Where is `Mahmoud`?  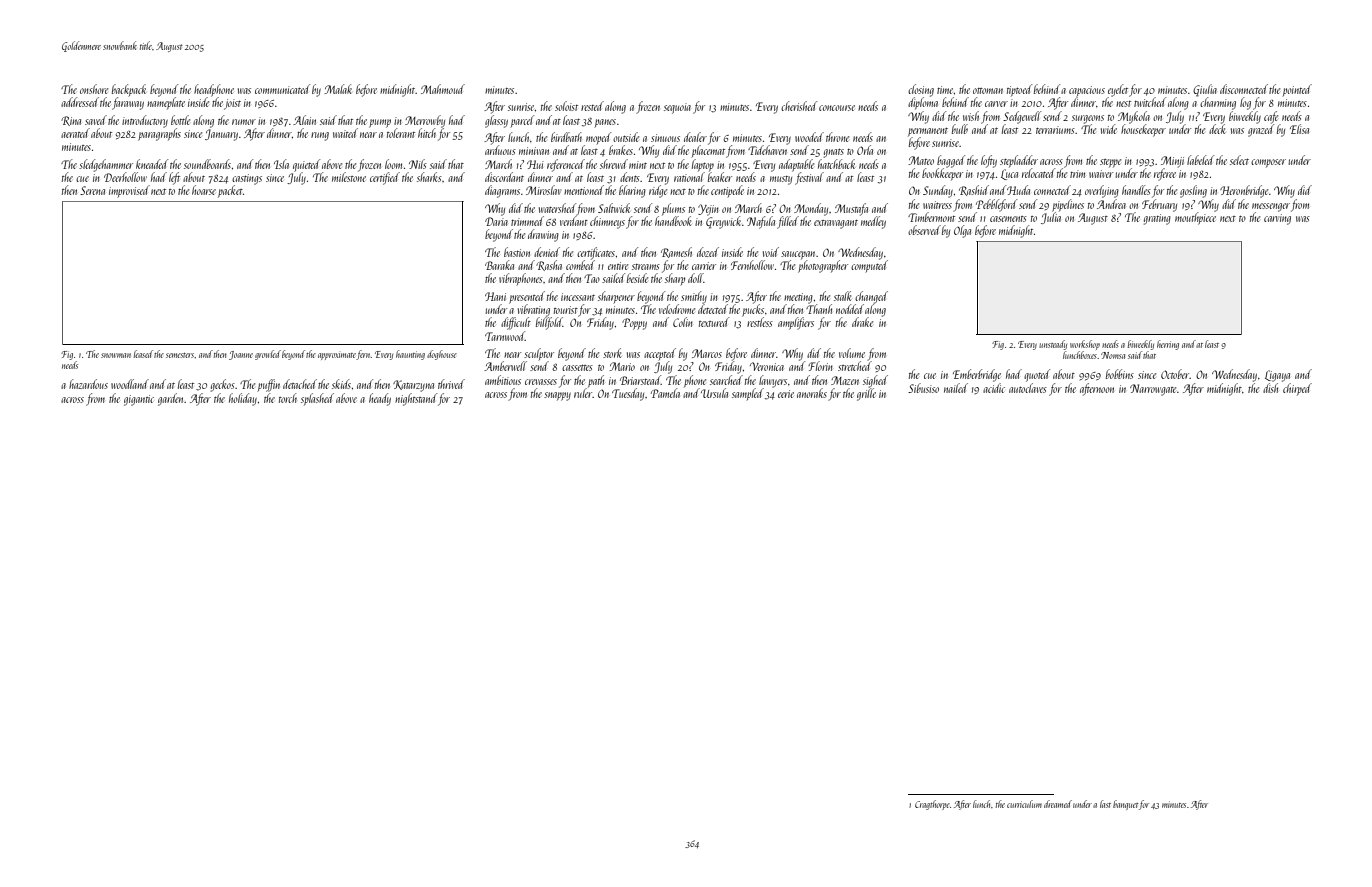
Mahmoud is located at coordinates (443, 89).
